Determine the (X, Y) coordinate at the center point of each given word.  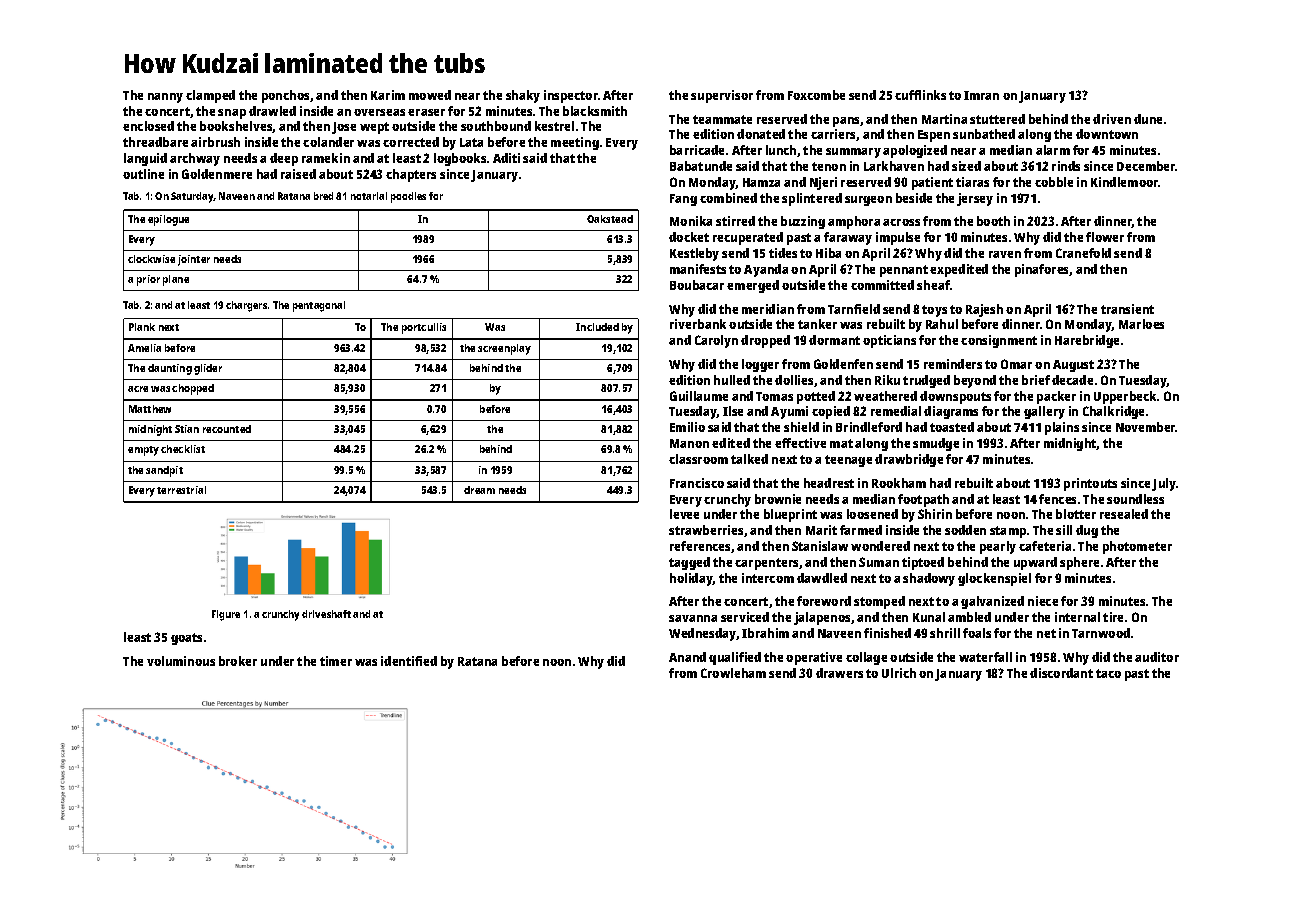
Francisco (697, 483)
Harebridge (1087, 341)
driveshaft (326, 614)
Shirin (935, 514)
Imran (981, 95)
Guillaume (699, 396)
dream (479, 490)
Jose (344, 128)
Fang (683, 200)
